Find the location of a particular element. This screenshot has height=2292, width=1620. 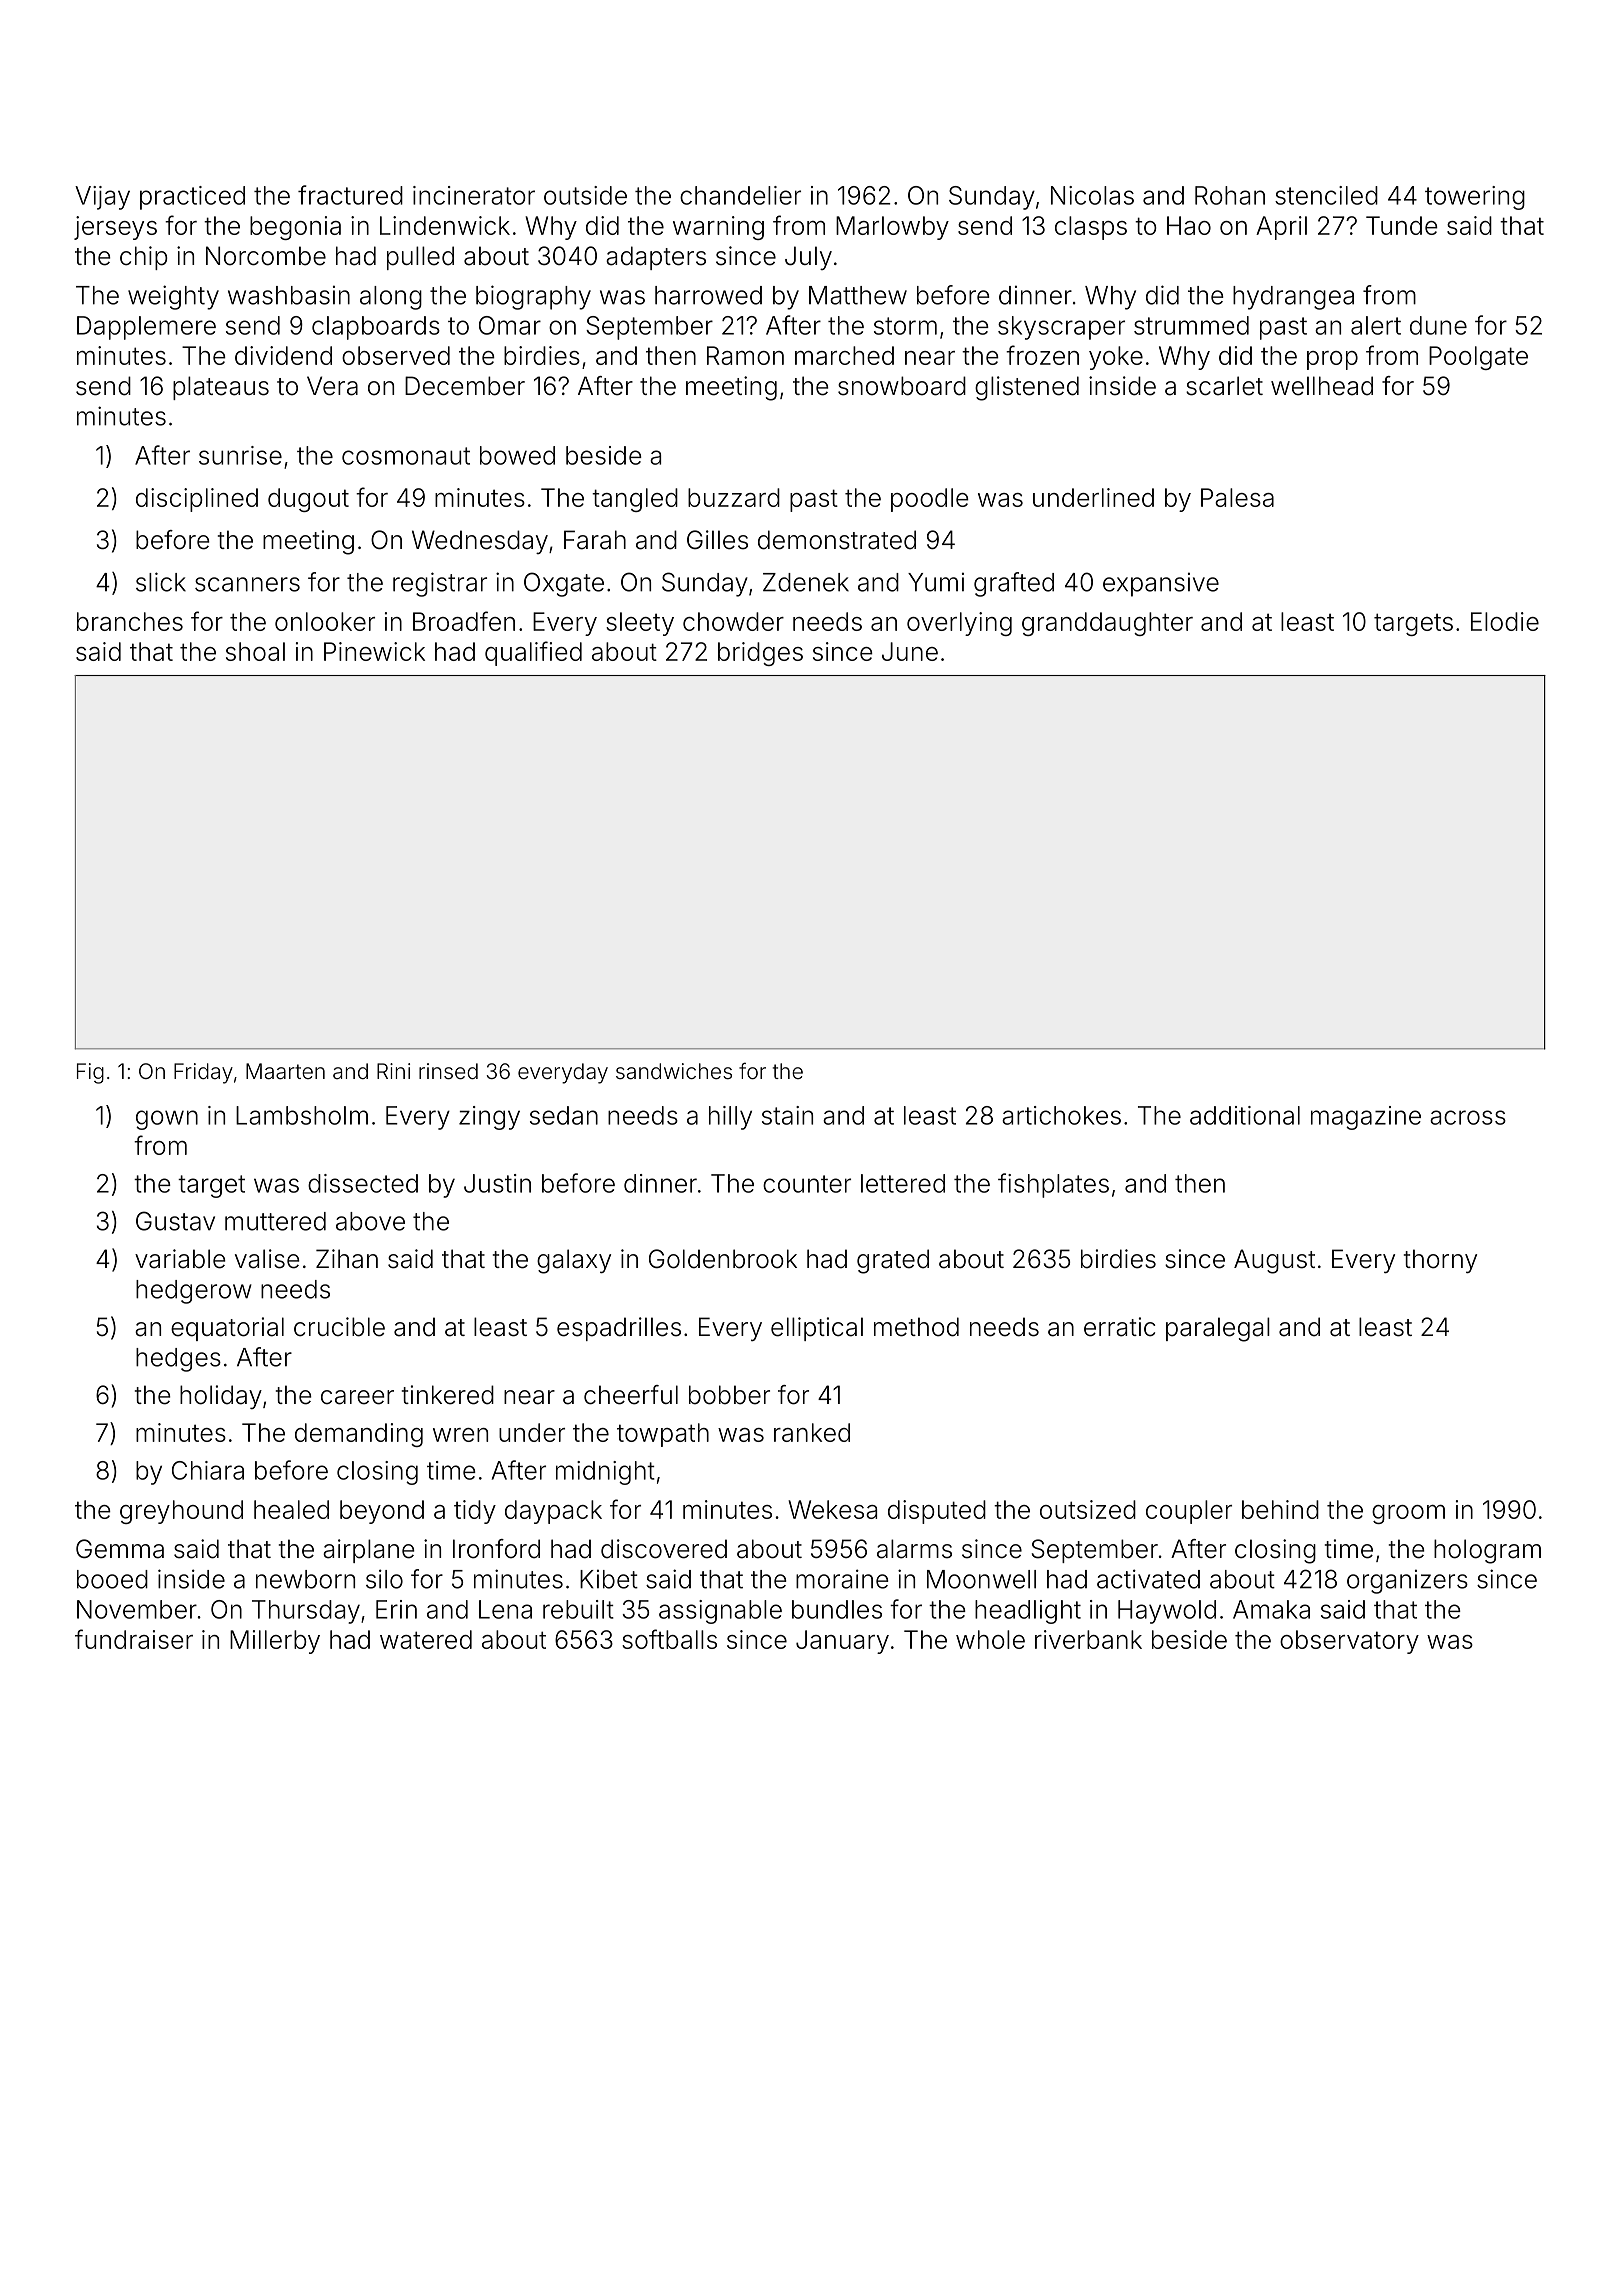

watered is located at coordinates (426, 1639).
